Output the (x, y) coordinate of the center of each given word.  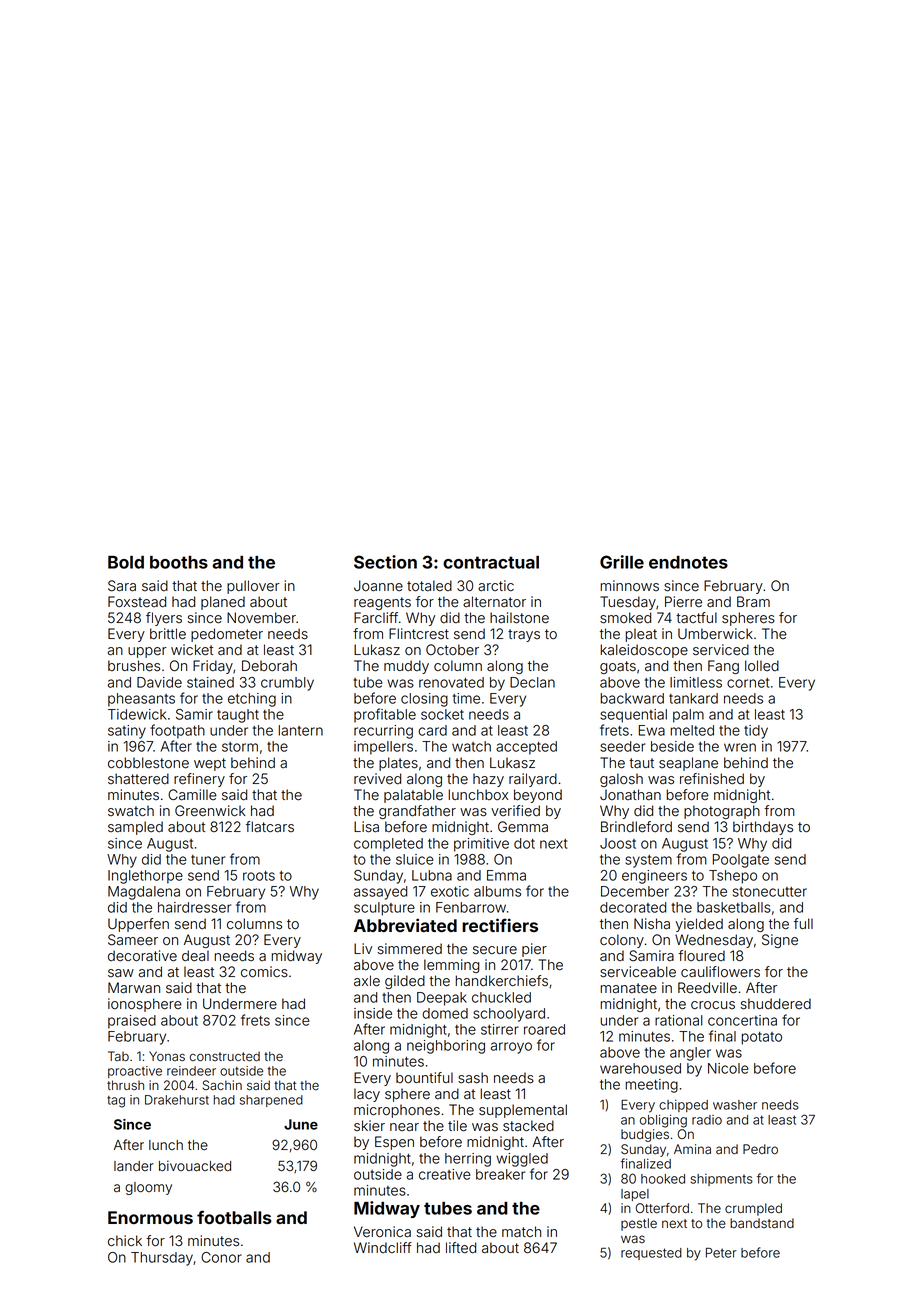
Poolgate (741, 861)
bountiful (424, 1078)
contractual (491, 562)
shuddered (775, 1004)
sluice (415, 859)
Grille (622, 562)
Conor (221, 1257)
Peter (721, 1253)
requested (651, 1254)
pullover (253, 587)
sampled (135, 828)
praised (132, 1022)
